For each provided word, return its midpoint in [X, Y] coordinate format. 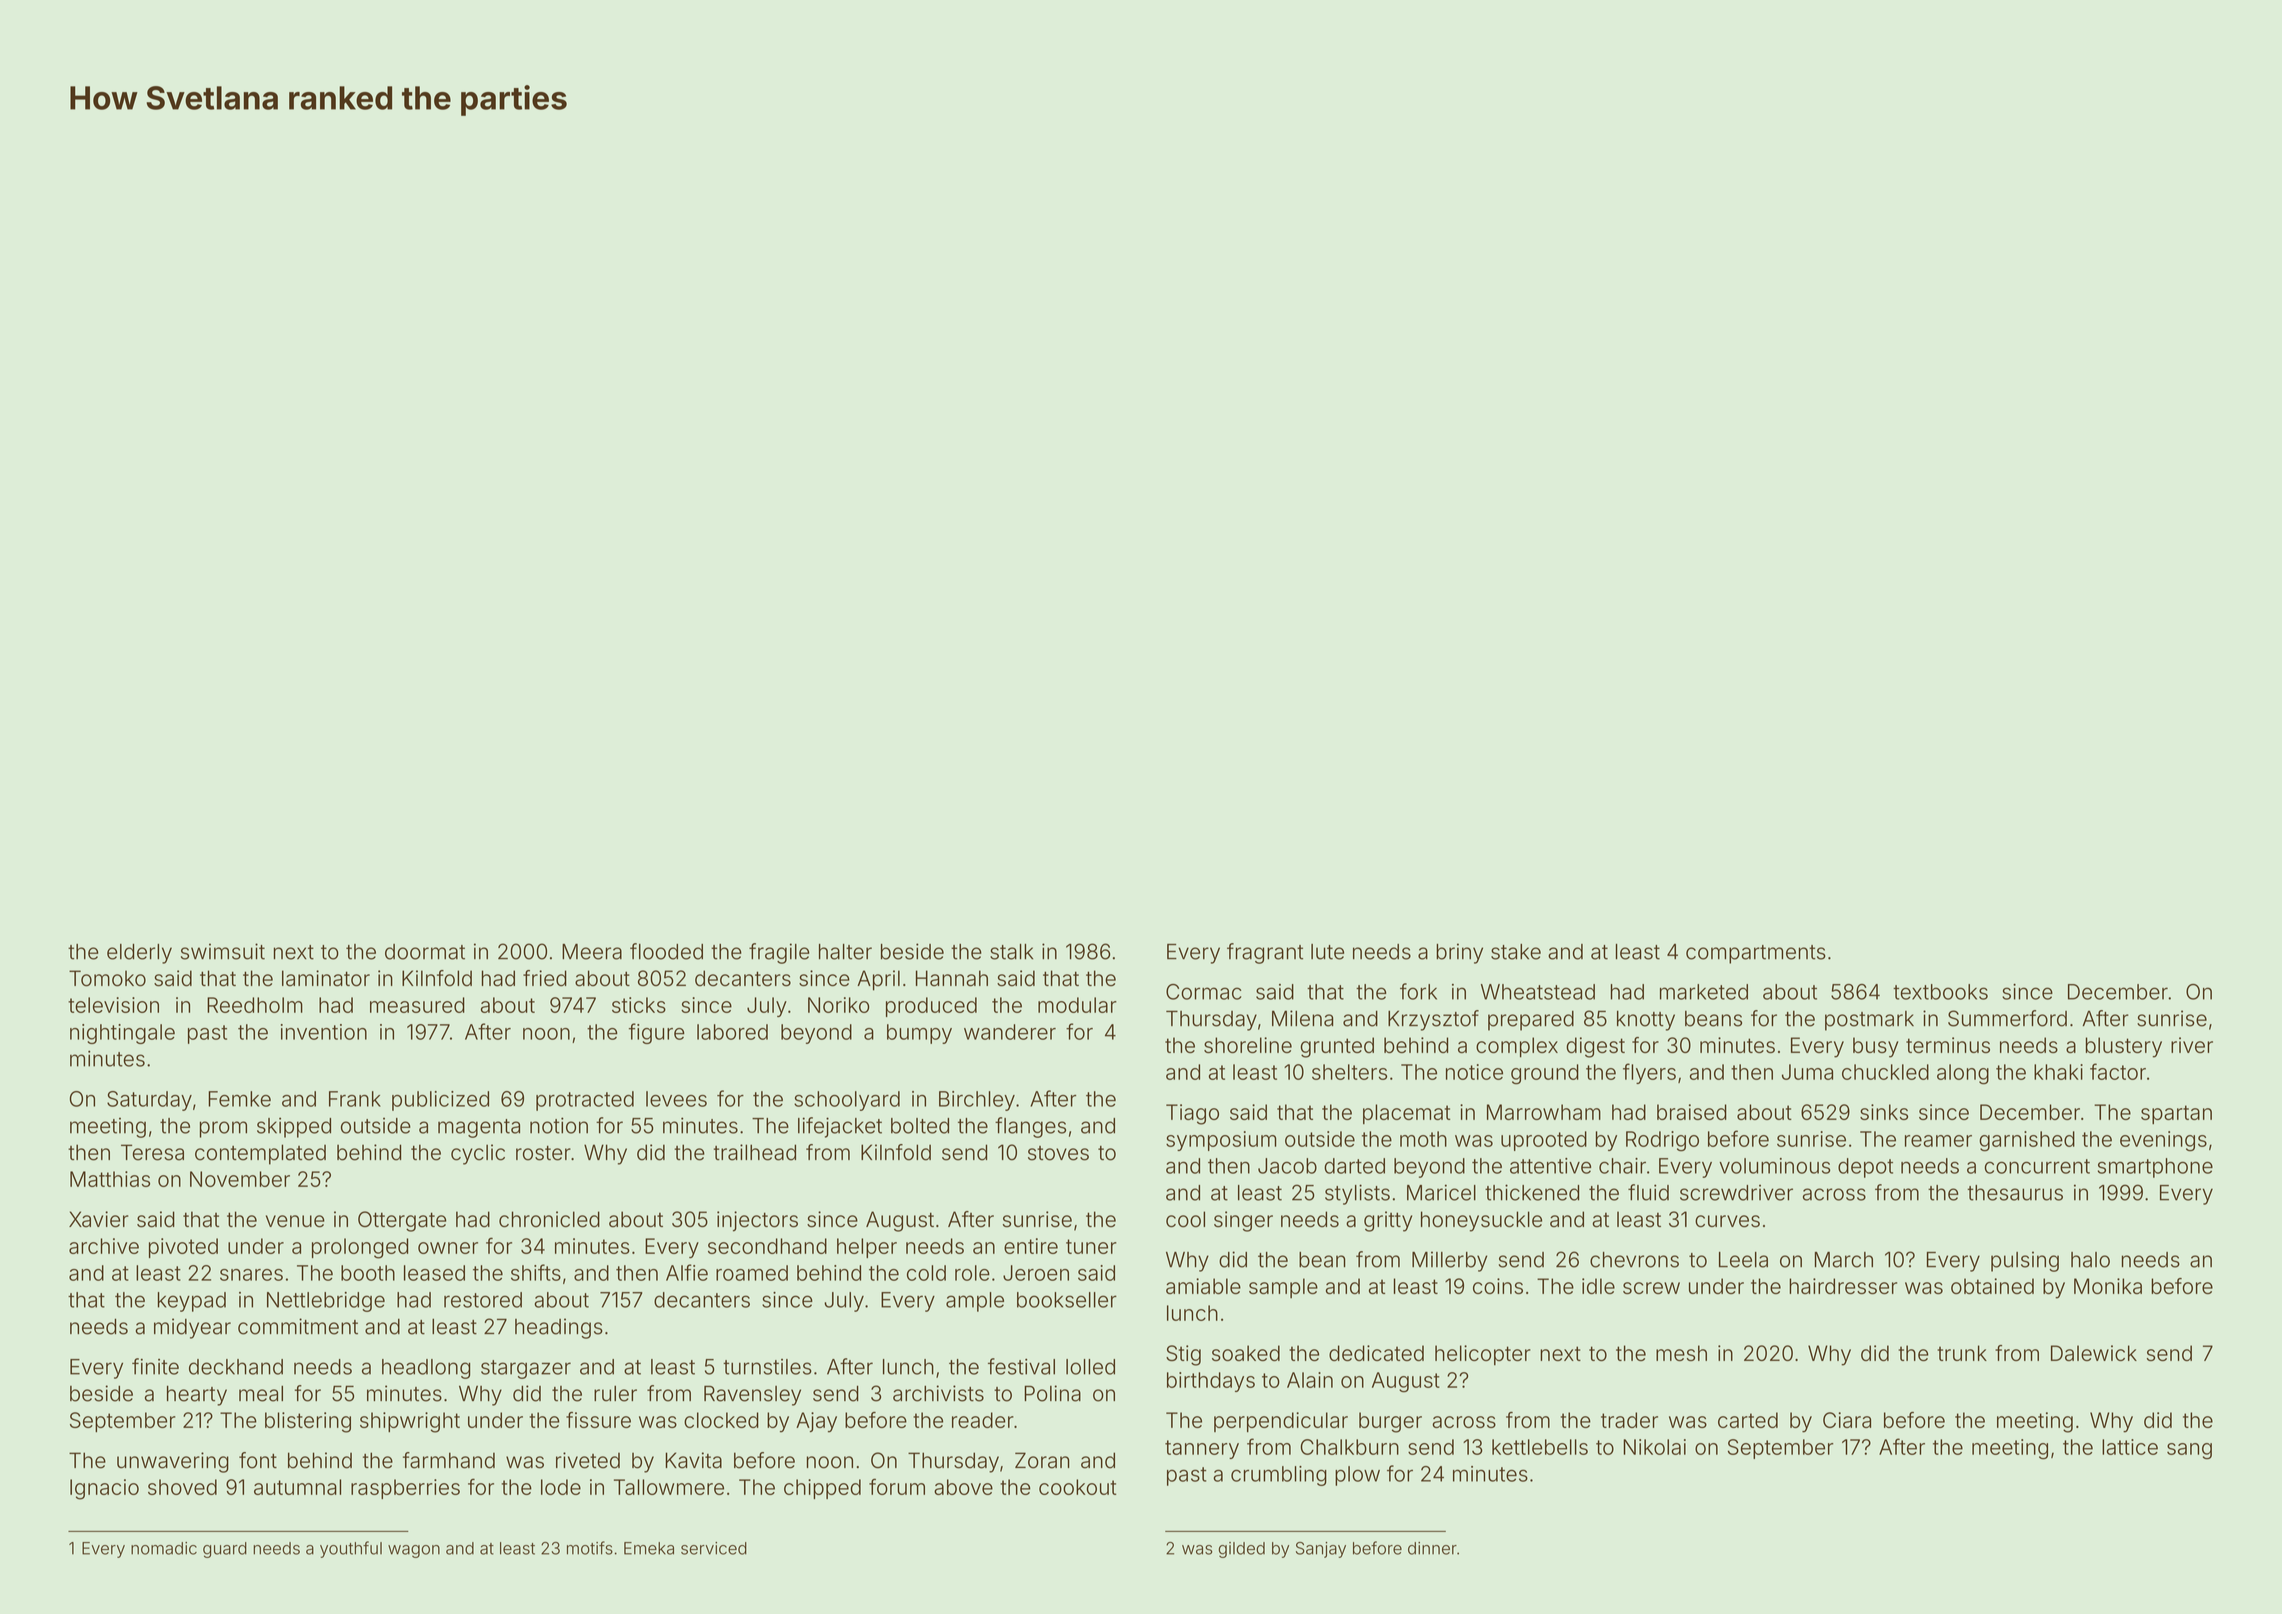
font [258, 1460]
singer [1243, 1221]
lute [1327, 952]
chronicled [549, 1219]
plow [1357, 1476]
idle [1598, 1286]
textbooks [1940, 992]
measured [417, 1005]
